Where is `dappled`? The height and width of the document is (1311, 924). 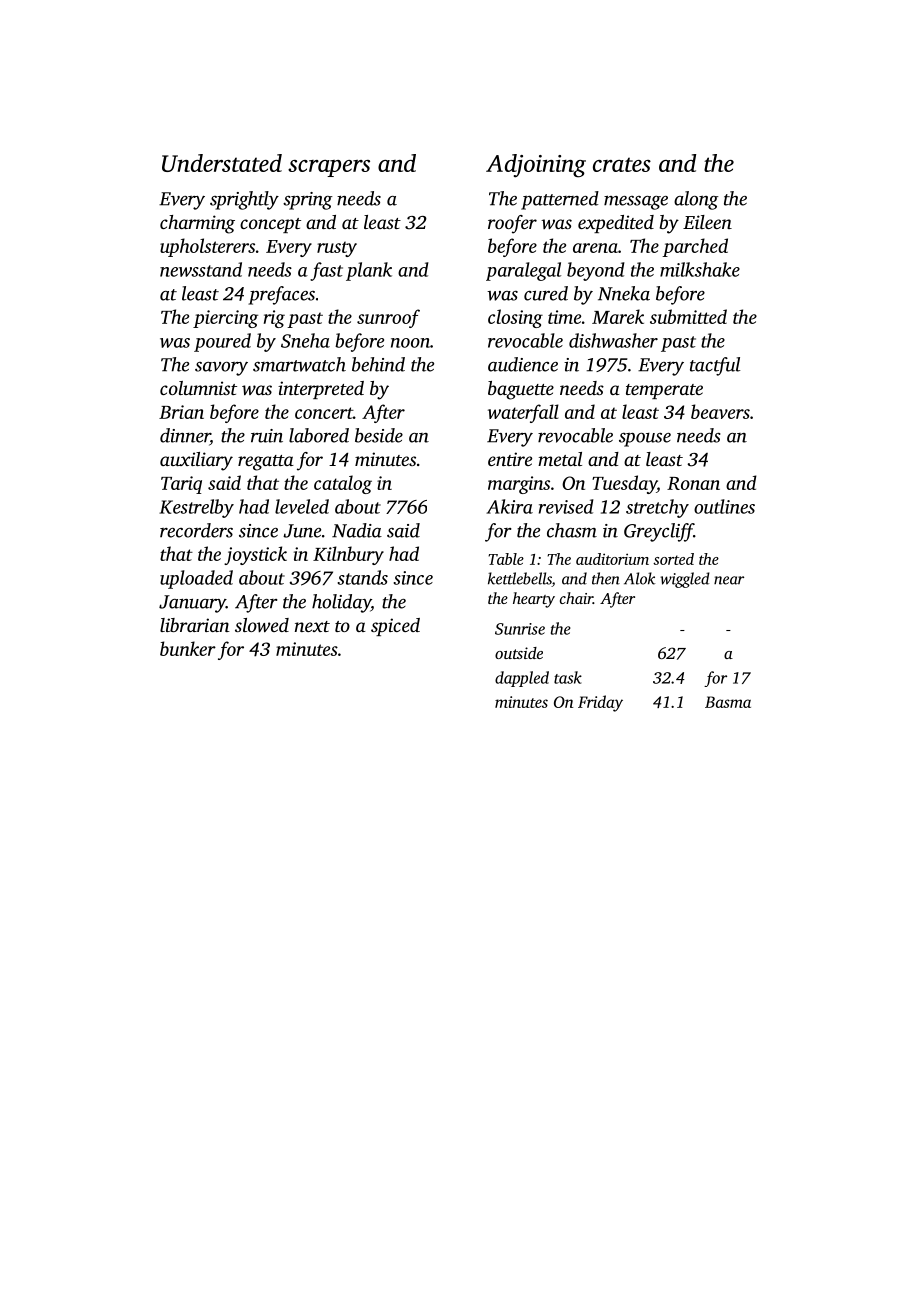 dappled is located at coordinates (522, 679).
